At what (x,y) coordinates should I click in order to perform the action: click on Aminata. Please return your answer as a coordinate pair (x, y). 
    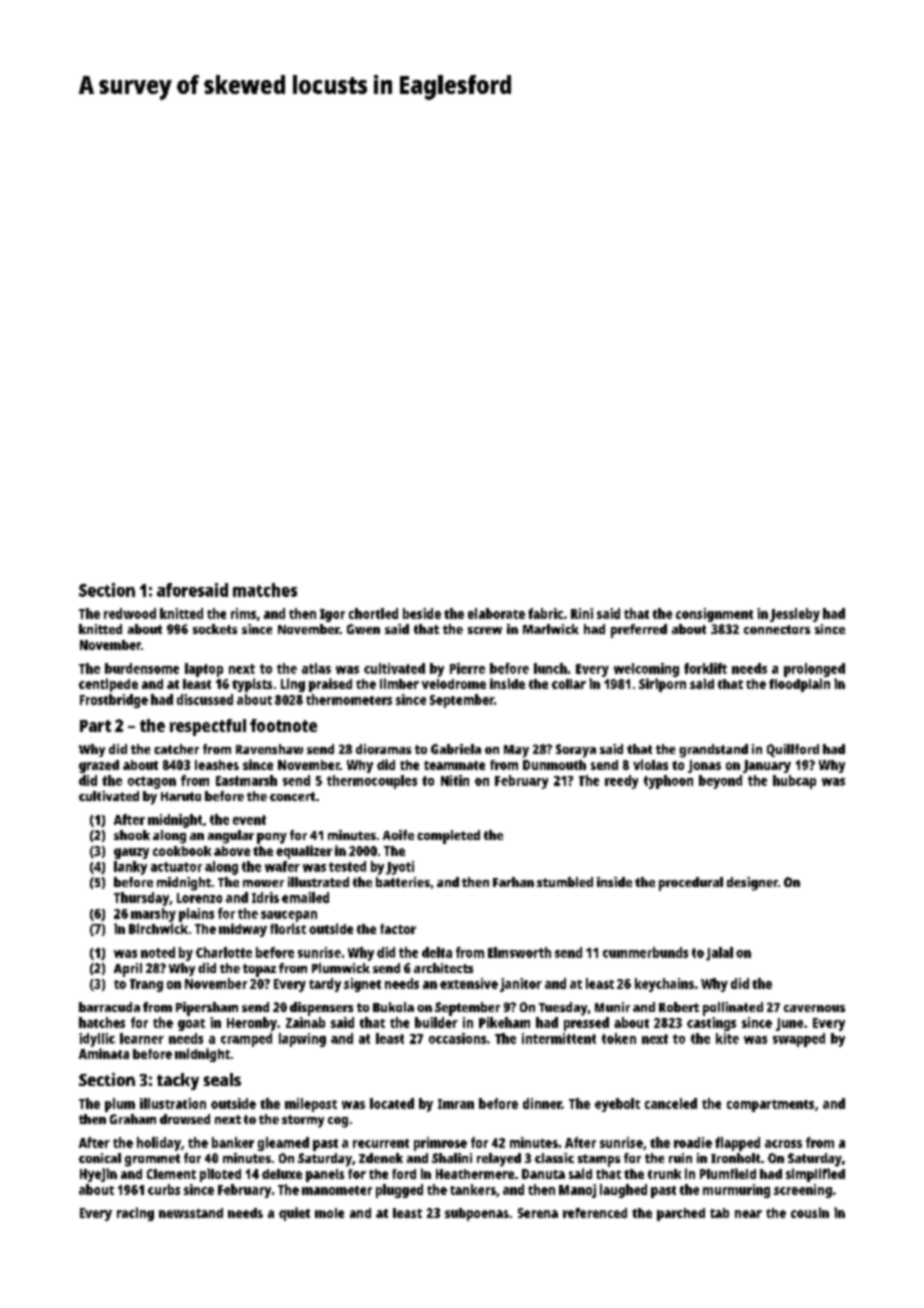
    Looking at the image, I should click on (104, 1053).
